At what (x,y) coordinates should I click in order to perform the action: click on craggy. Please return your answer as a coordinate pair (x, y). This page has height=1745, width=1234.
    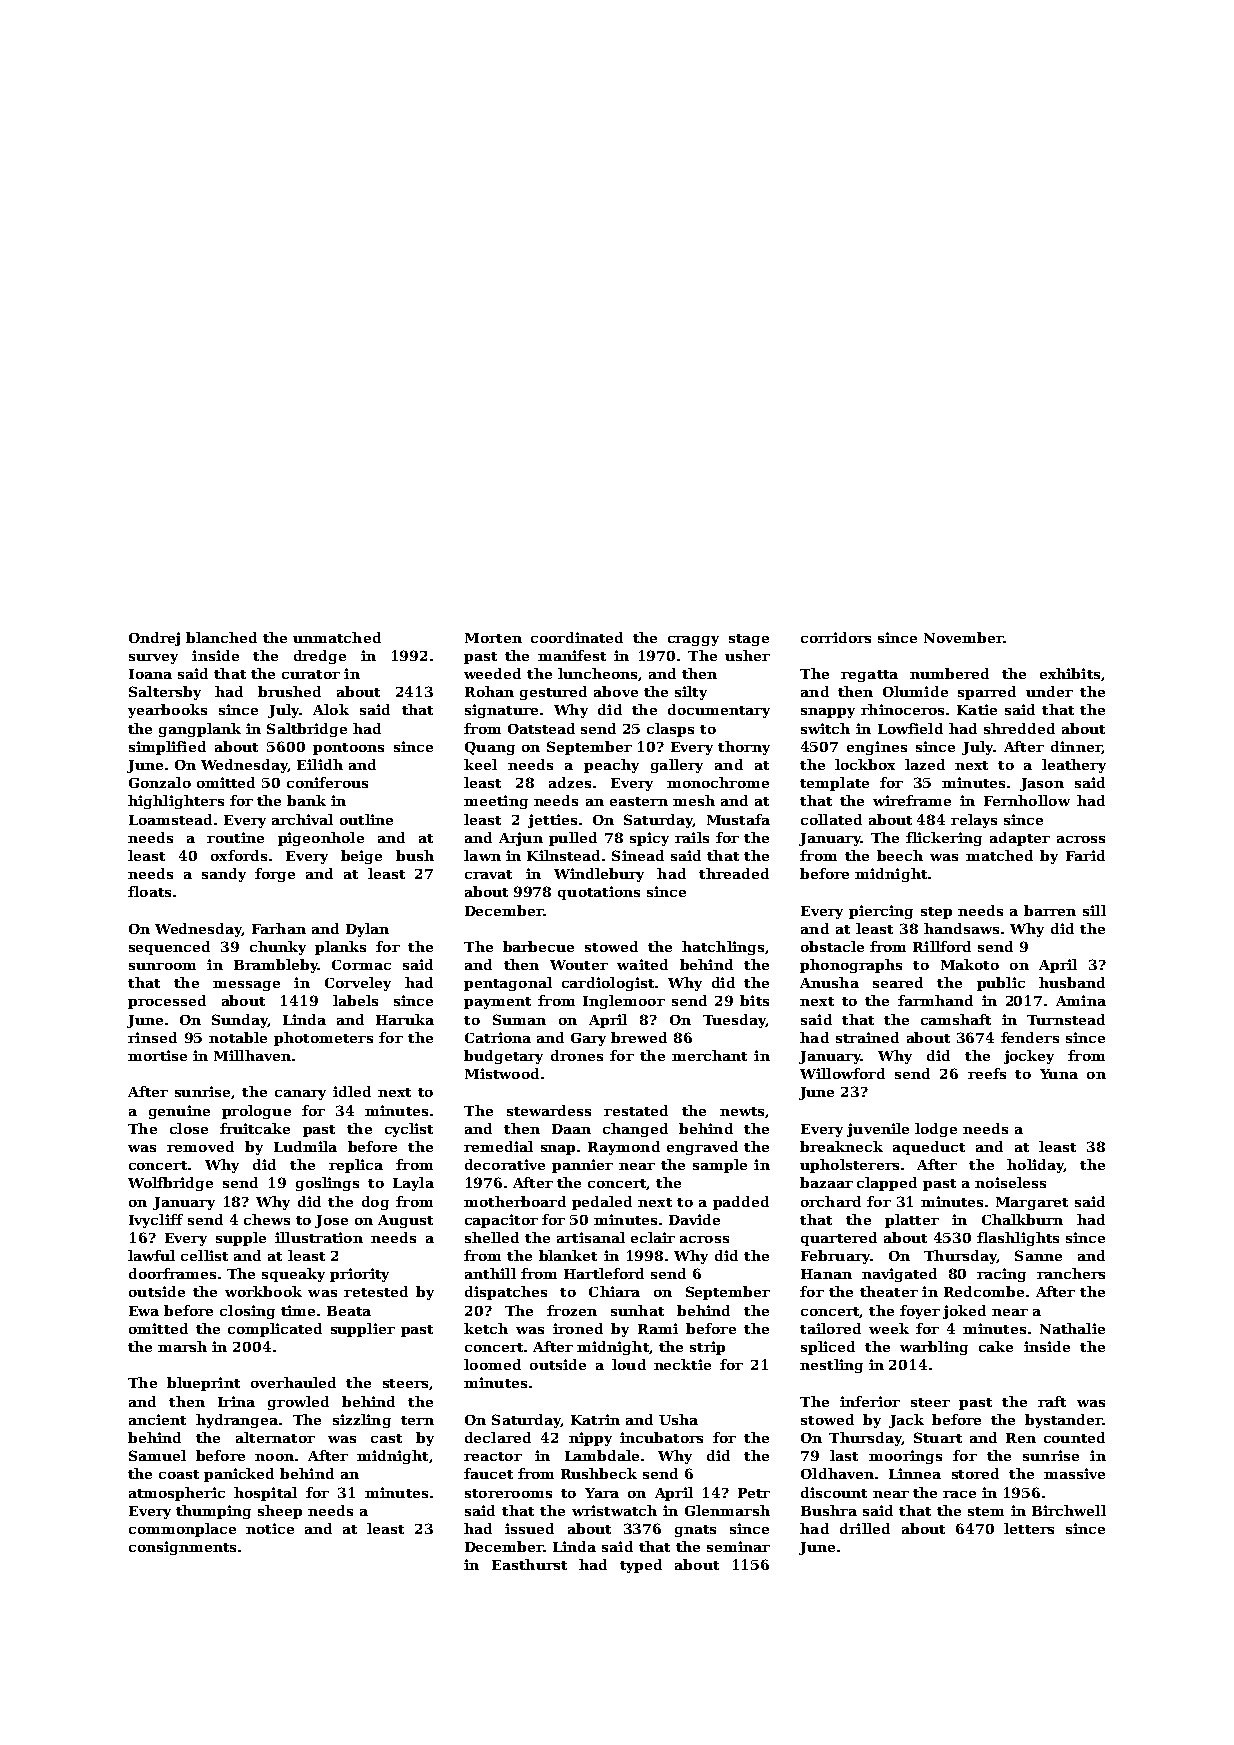
    Looking at the image, I should click on (693, 641).
